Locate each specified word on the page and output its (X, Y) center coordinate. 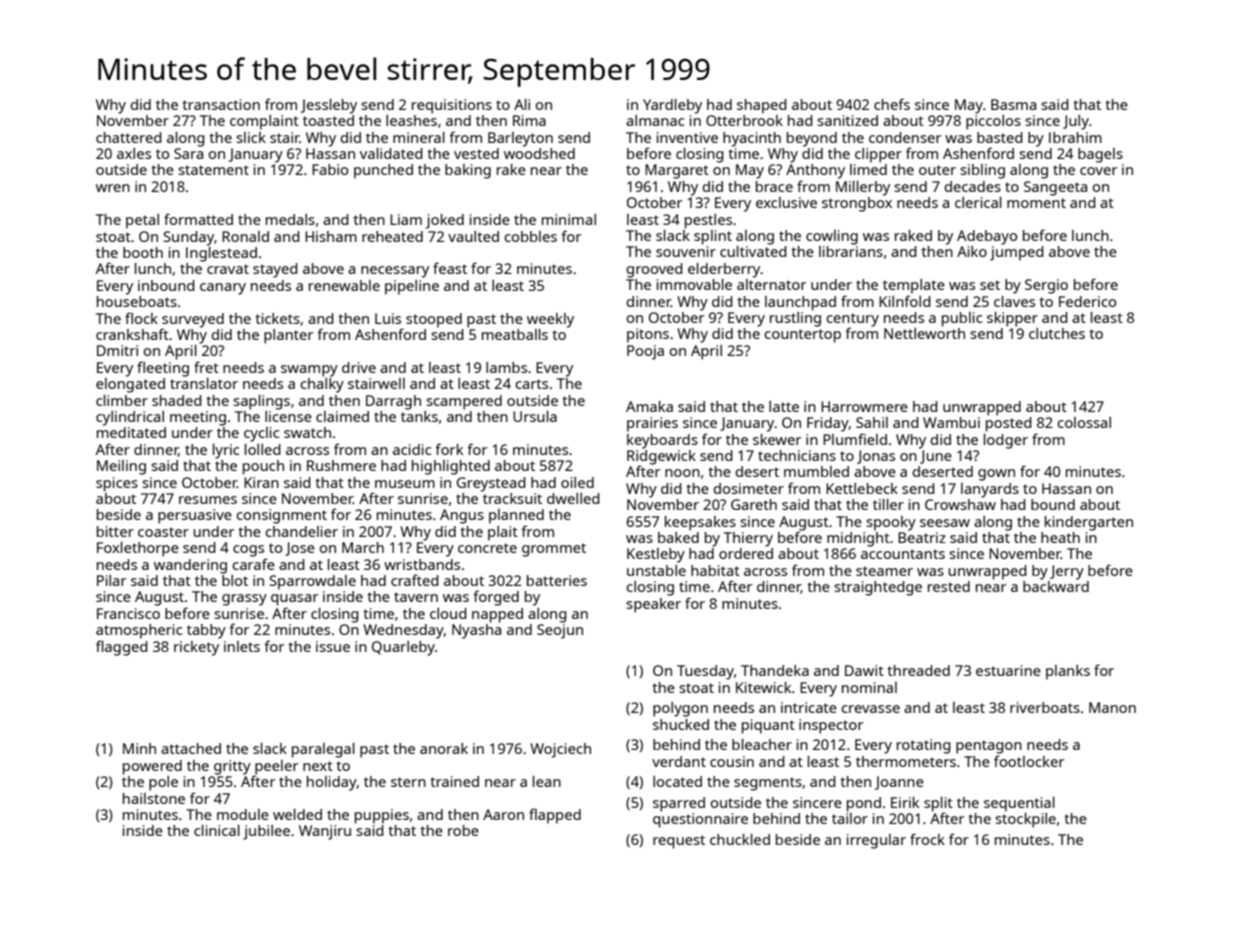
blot (235, 580)
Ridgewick (661, 457)
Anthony (815, 171)
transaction (221, 104)
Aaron (503, 814)
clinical (217, 830)
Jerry (1067, 572)
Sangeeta (1055, 188)
